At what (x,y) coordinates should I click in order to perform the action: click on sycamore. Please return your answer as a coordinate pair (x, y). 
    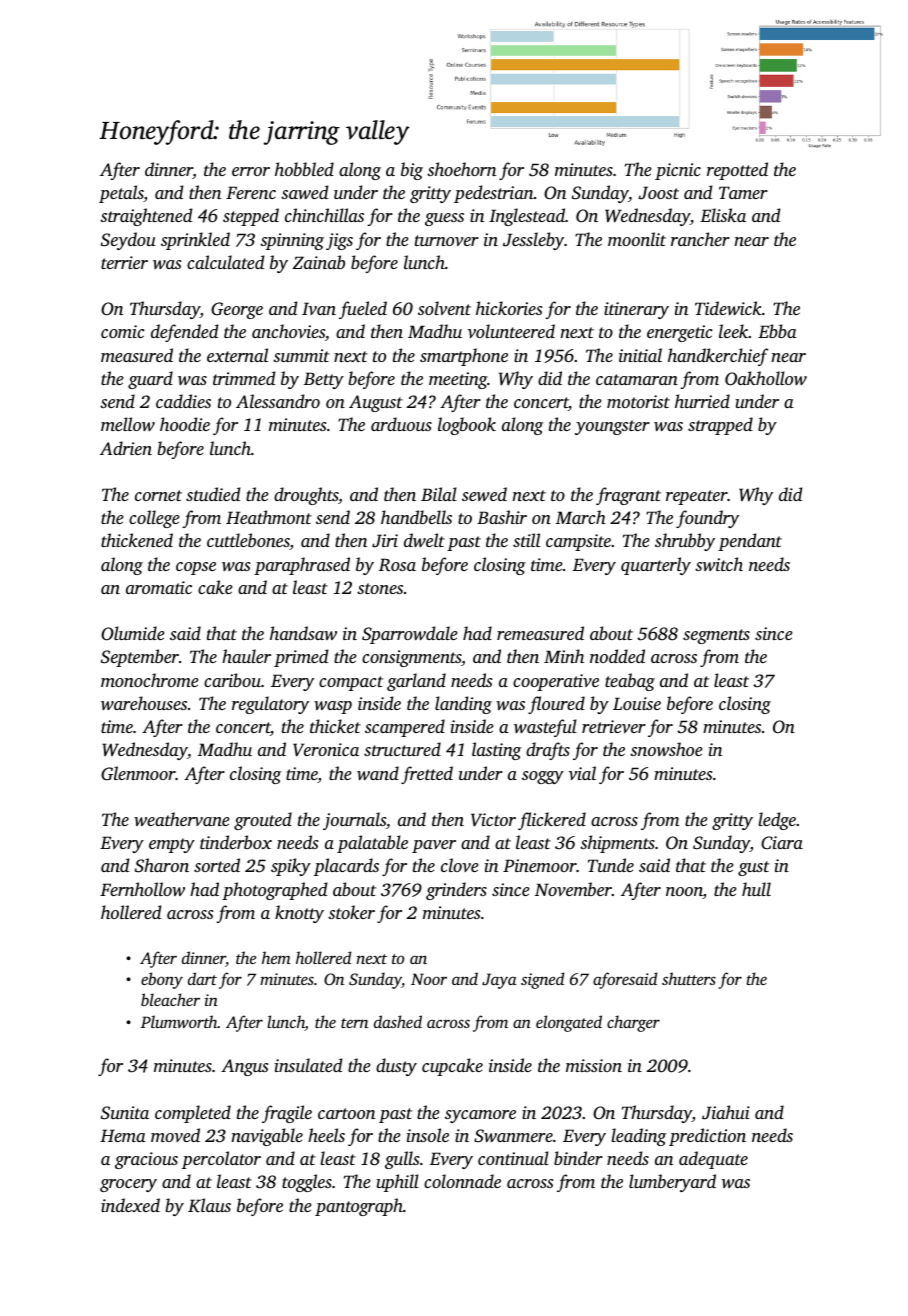
    Looking at the image, I should click on (480, 1116).
